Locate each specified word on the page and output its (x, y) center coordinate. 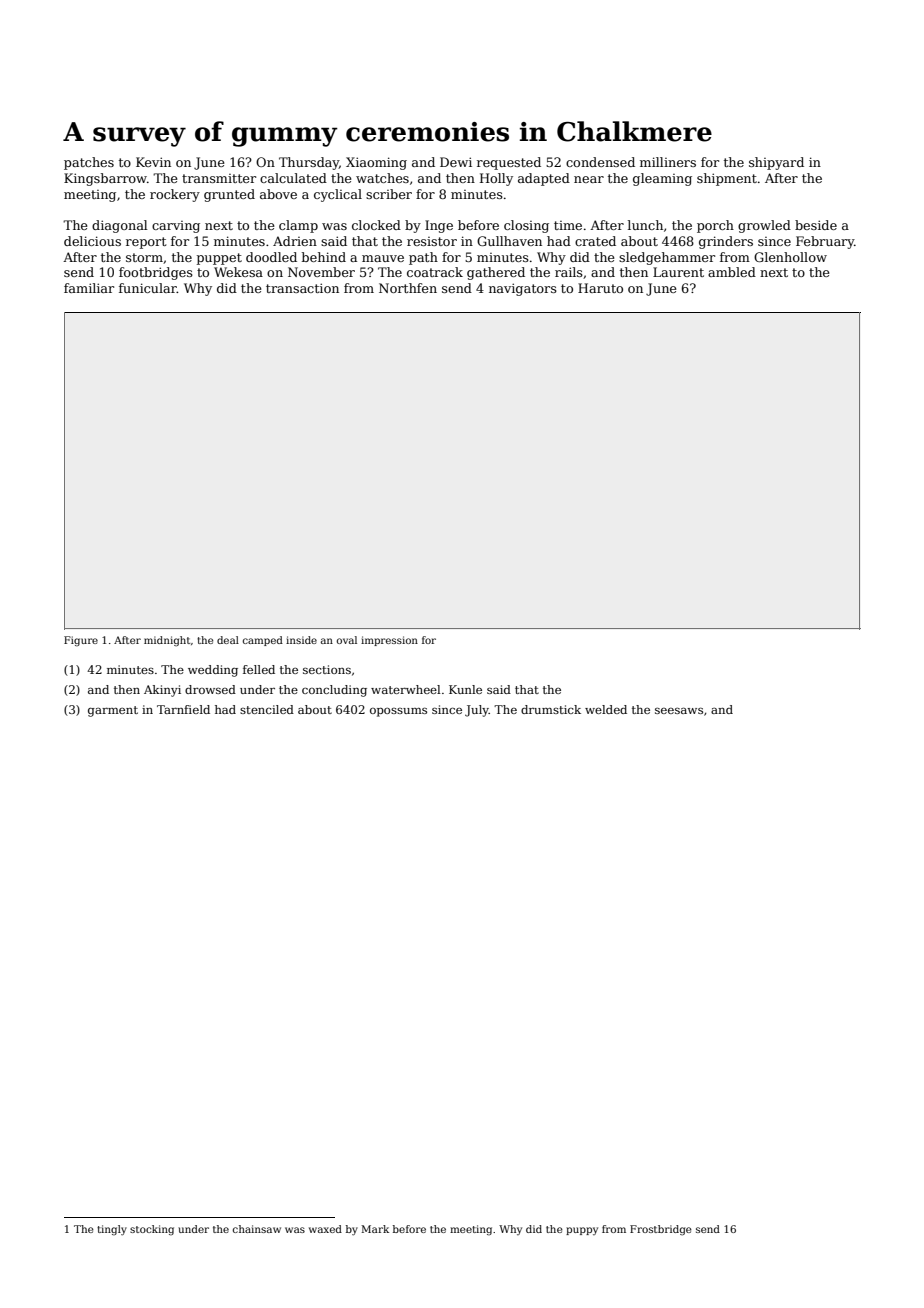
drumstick (551, 709)
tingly (112, 1230)
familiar (89, 288)
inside (301, 640)
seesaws (679, 710)
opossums (398, 712)
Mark (375, 1229)
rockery (175, 195)
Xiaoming (376, 163)
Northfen (408, 288)
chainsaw (257, 1229)
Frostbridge (661, 1230)
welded (606, 709)
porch (715, 226)
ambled (732, 272)
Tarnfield (183, 709)
